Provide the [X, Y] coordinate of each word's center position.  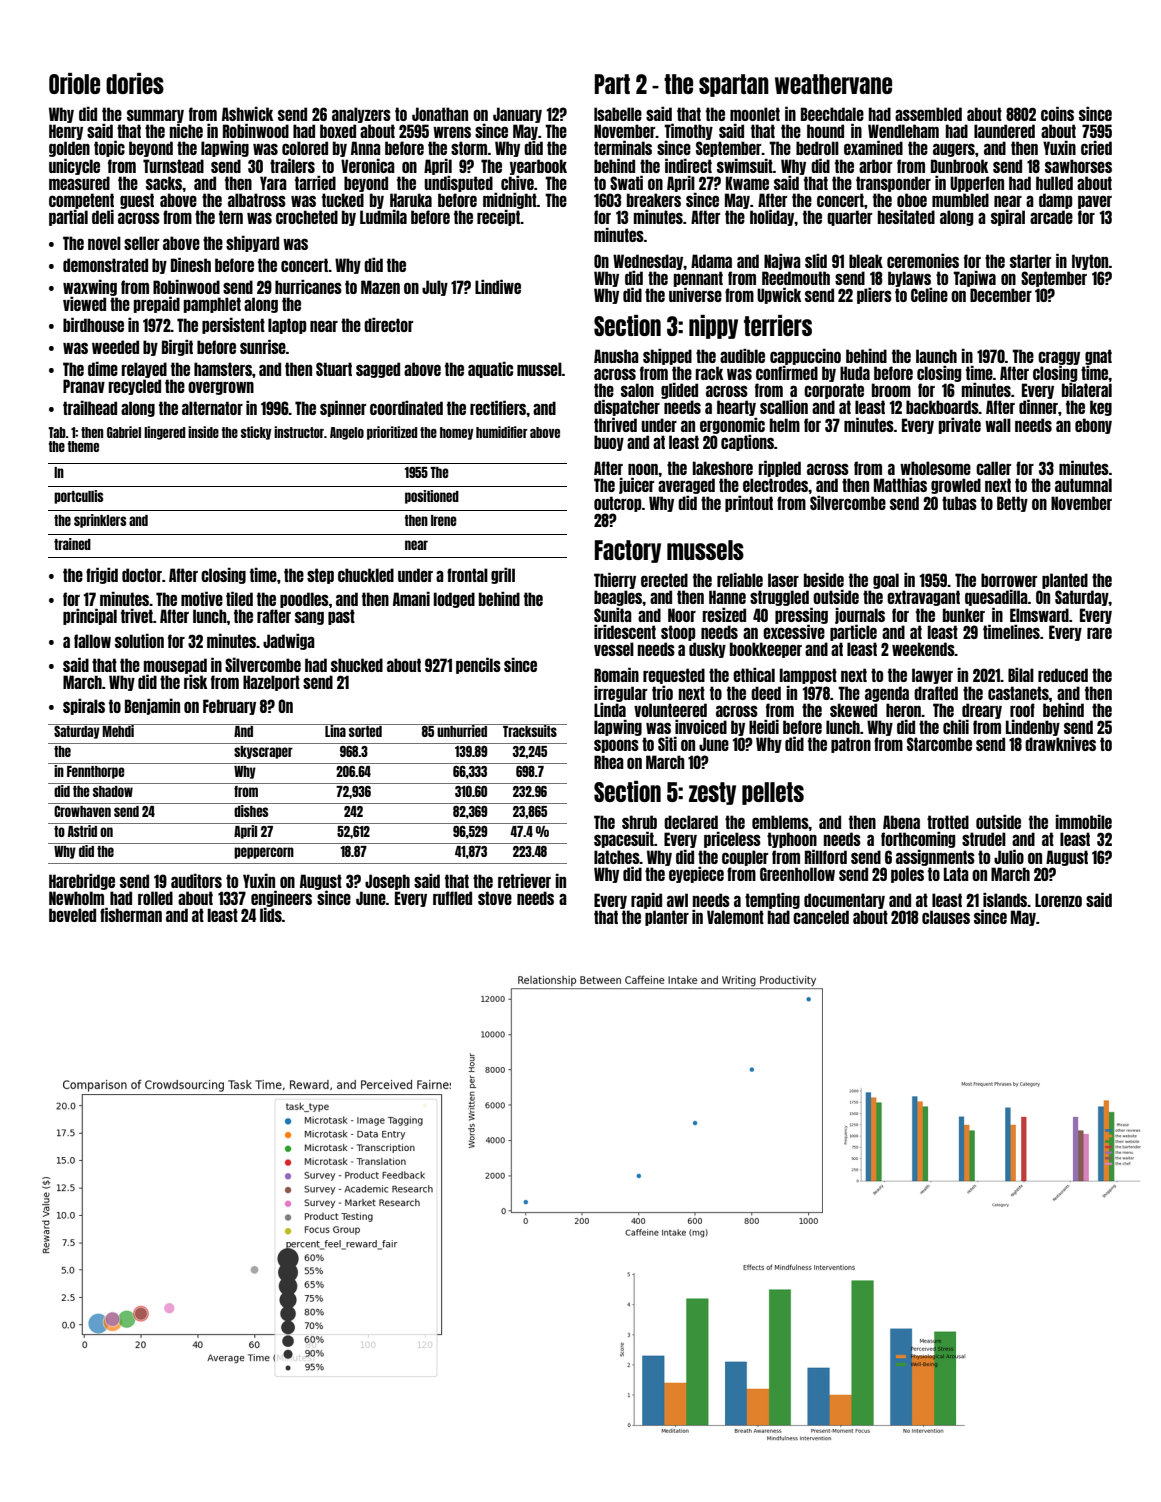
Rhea [609, 762]
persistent [233, 326]
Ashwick [247, 114]
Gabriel [124, 432]
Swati [626, 182]
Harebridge [82, 882]
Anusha [616, 356]
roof [1022, 710]
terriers [778, 325]
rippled [780, 468]
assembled [928, 114]
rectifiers [498, 407]
